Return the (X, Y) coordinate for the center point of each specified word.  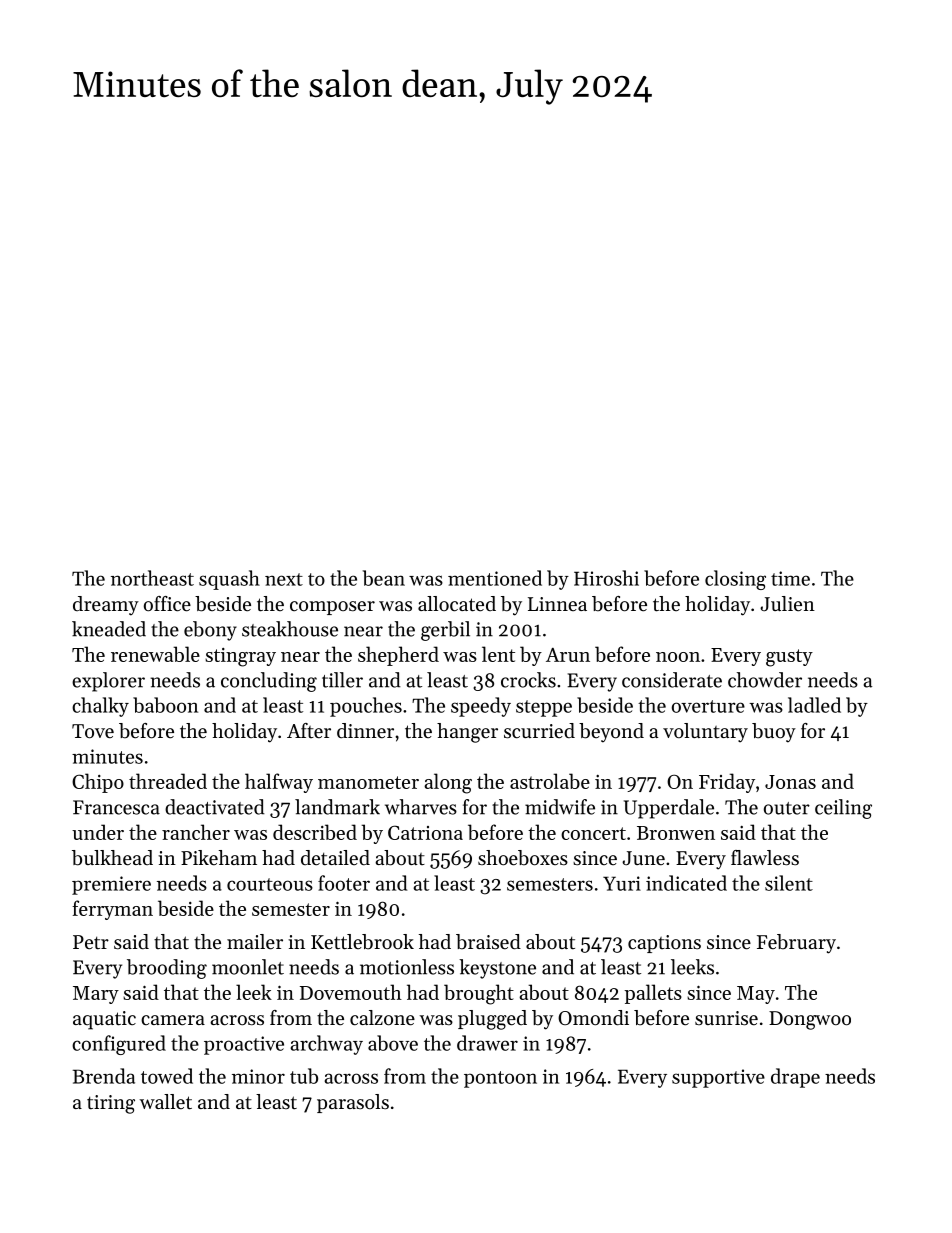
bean (384, 578)
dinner (365, 730)
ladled (814, 705)
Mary (96, 995)
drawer (487, 1043)
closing (735, 580)
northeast (152, 578)
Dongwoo (810, 1020)
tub (304, 1076)
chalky (100, 707)
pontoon (500, 1079)
